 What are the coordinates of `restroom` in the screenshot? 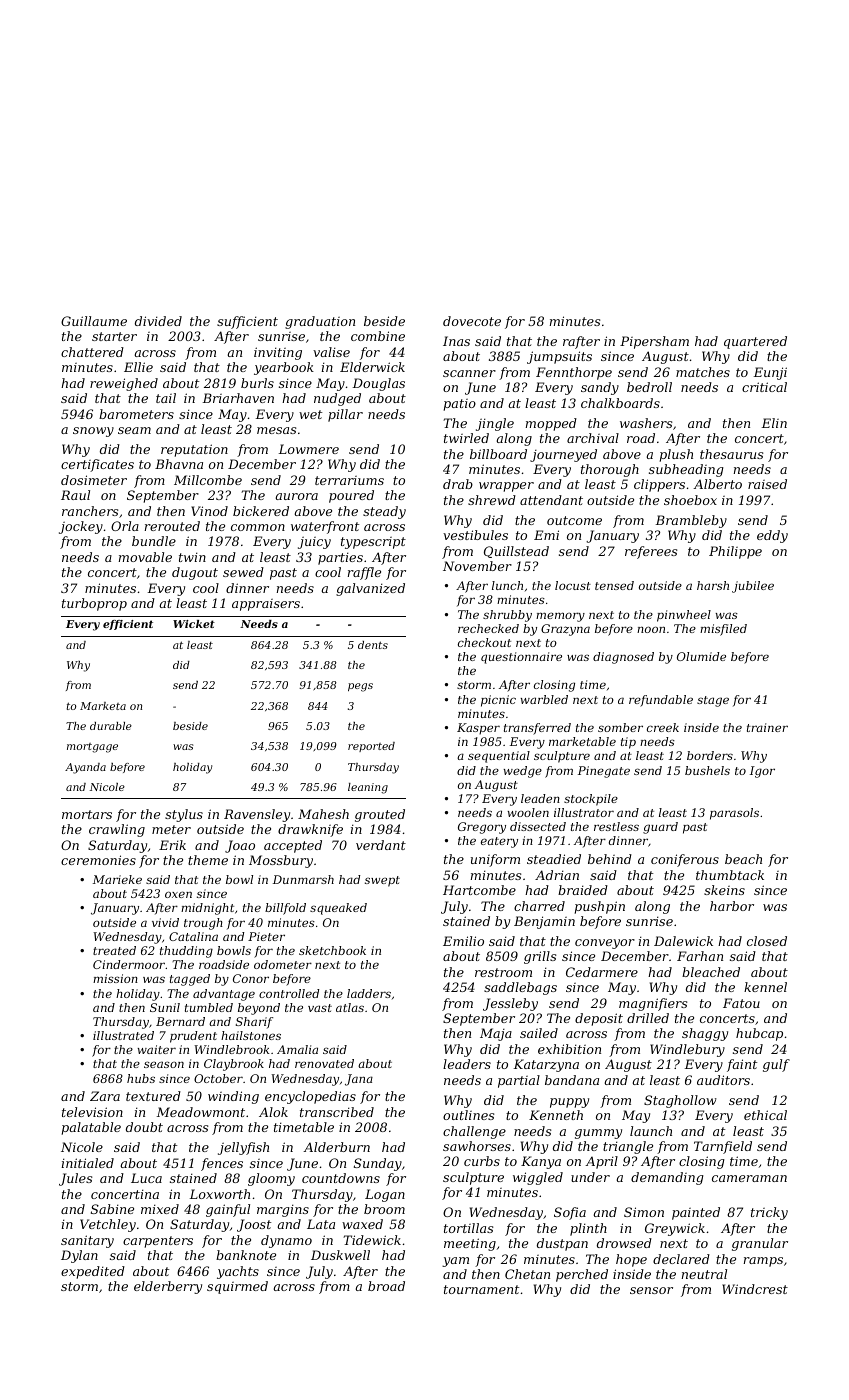 It's located at (503, 972).
